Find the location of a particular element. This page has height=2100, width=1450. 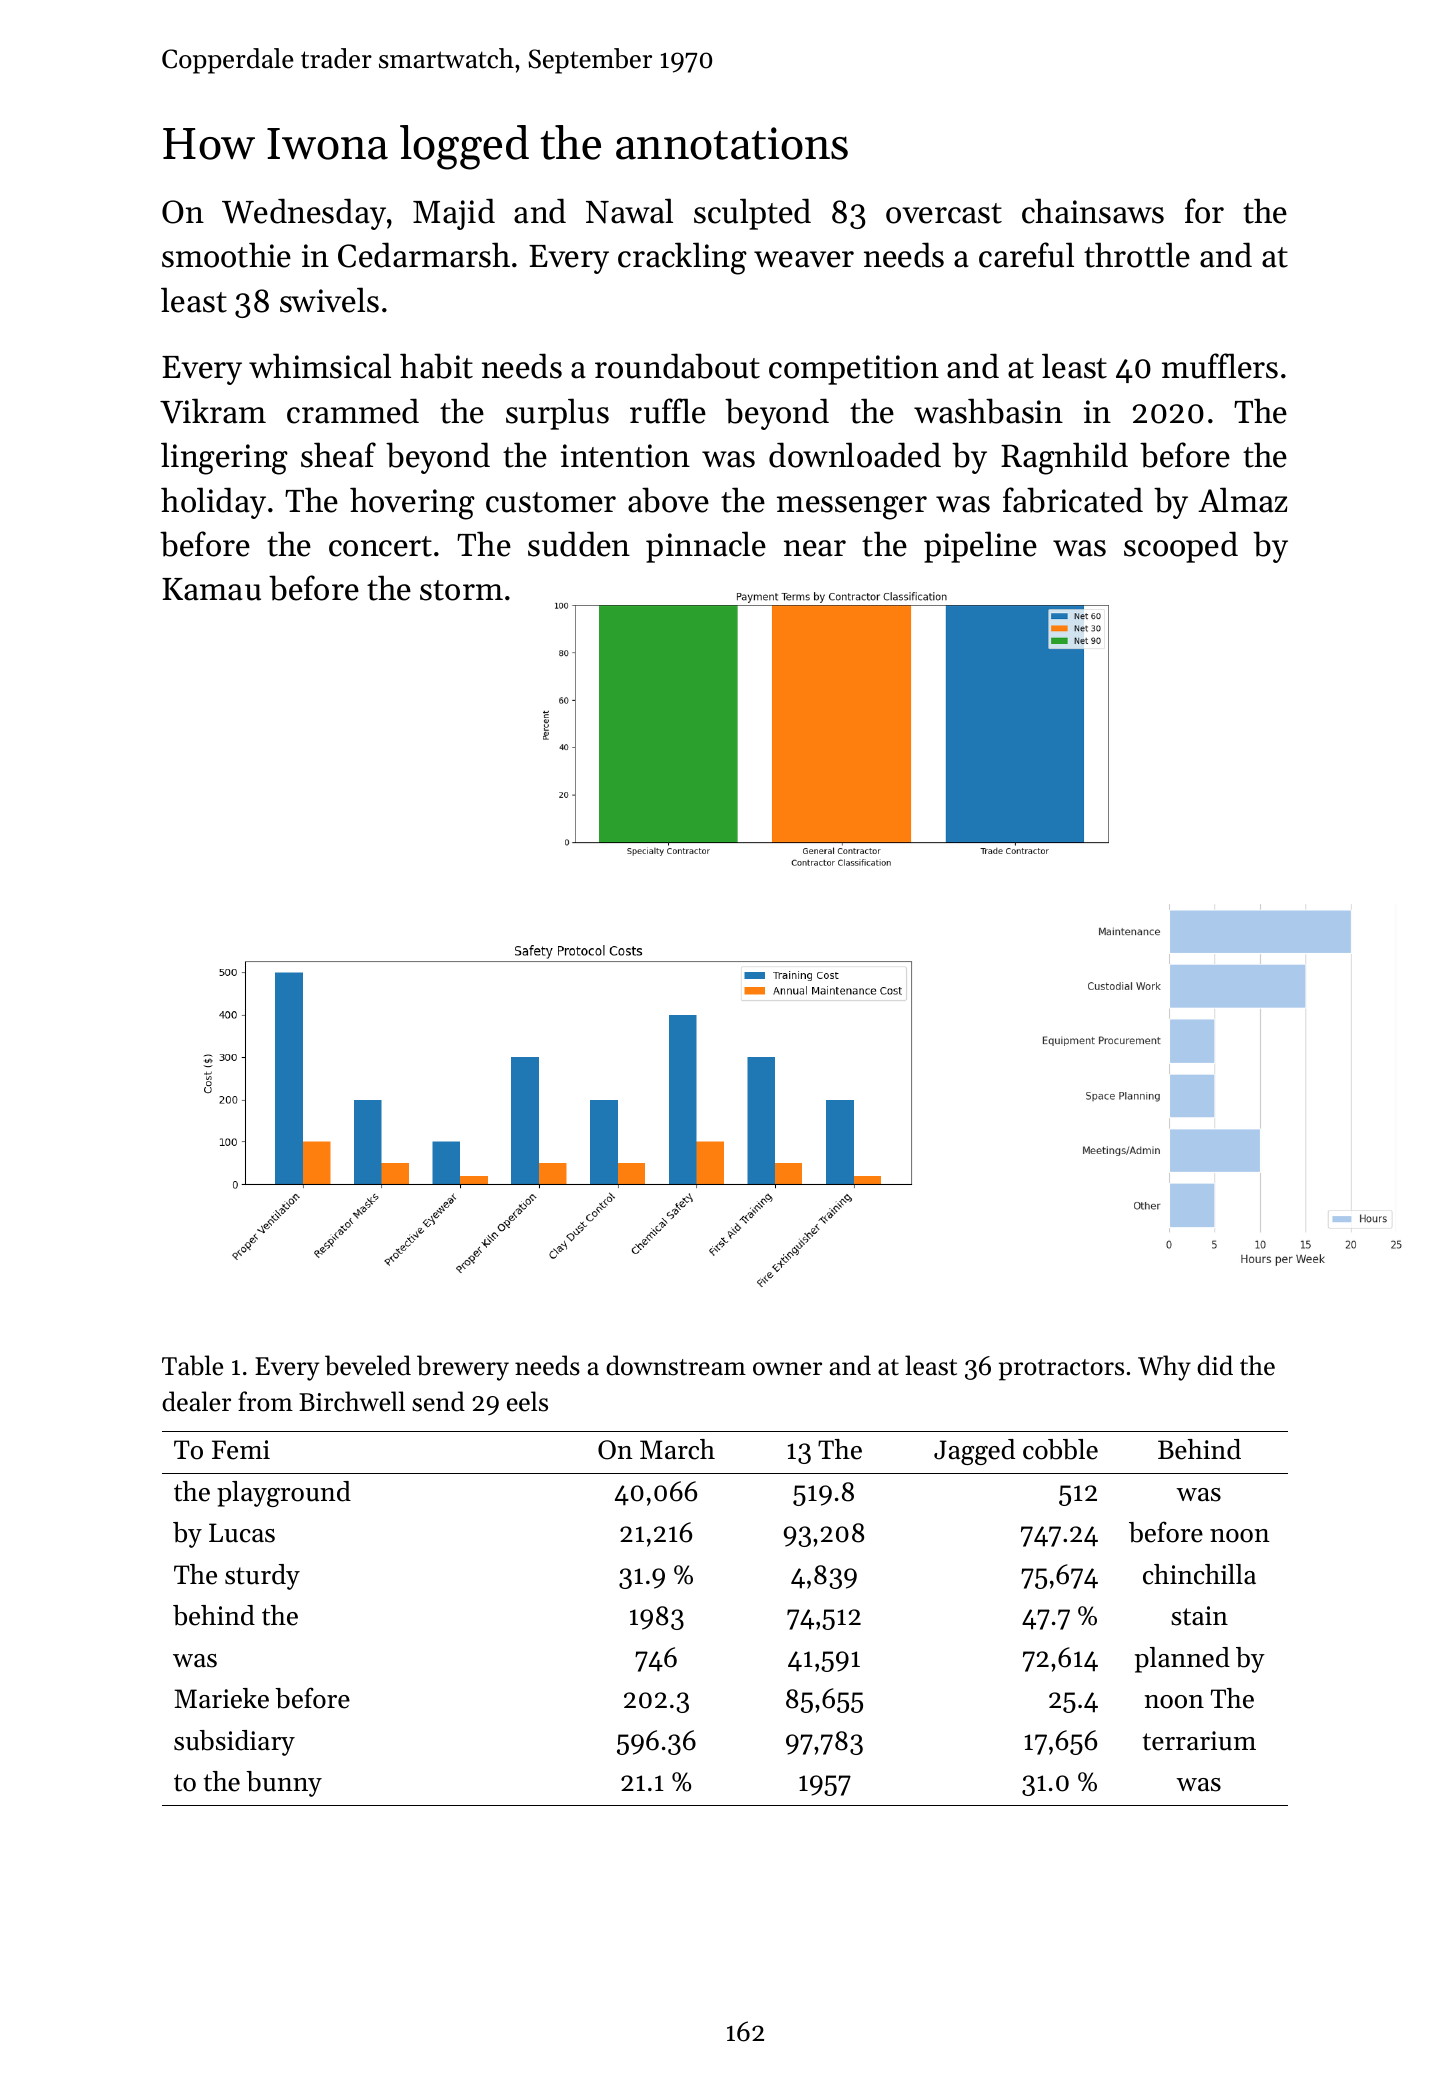

surplus is located at coordinates (557, 414).
